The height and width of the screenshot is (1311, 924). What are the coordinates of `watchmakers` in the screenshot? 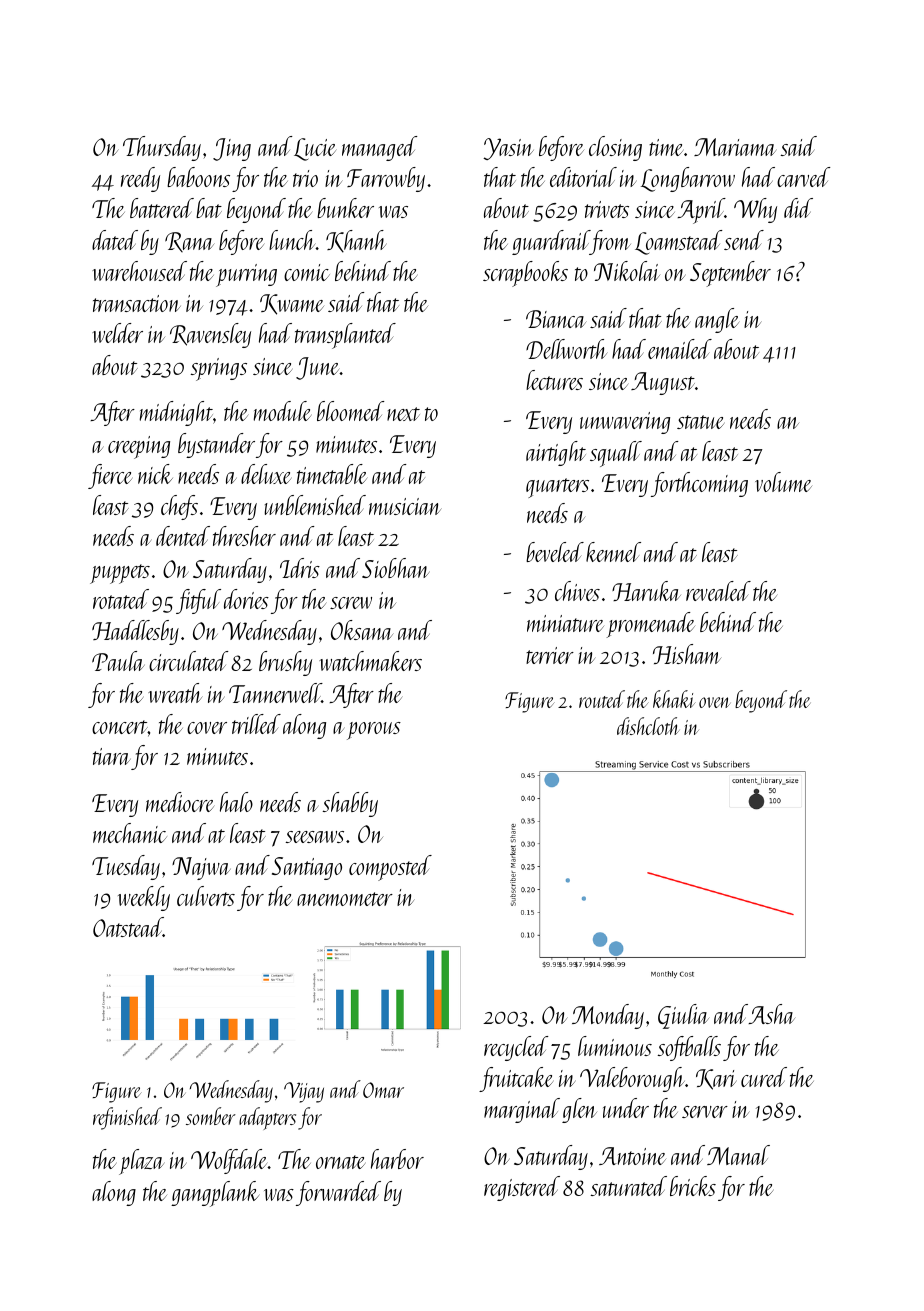 It's located at (370, 661).
